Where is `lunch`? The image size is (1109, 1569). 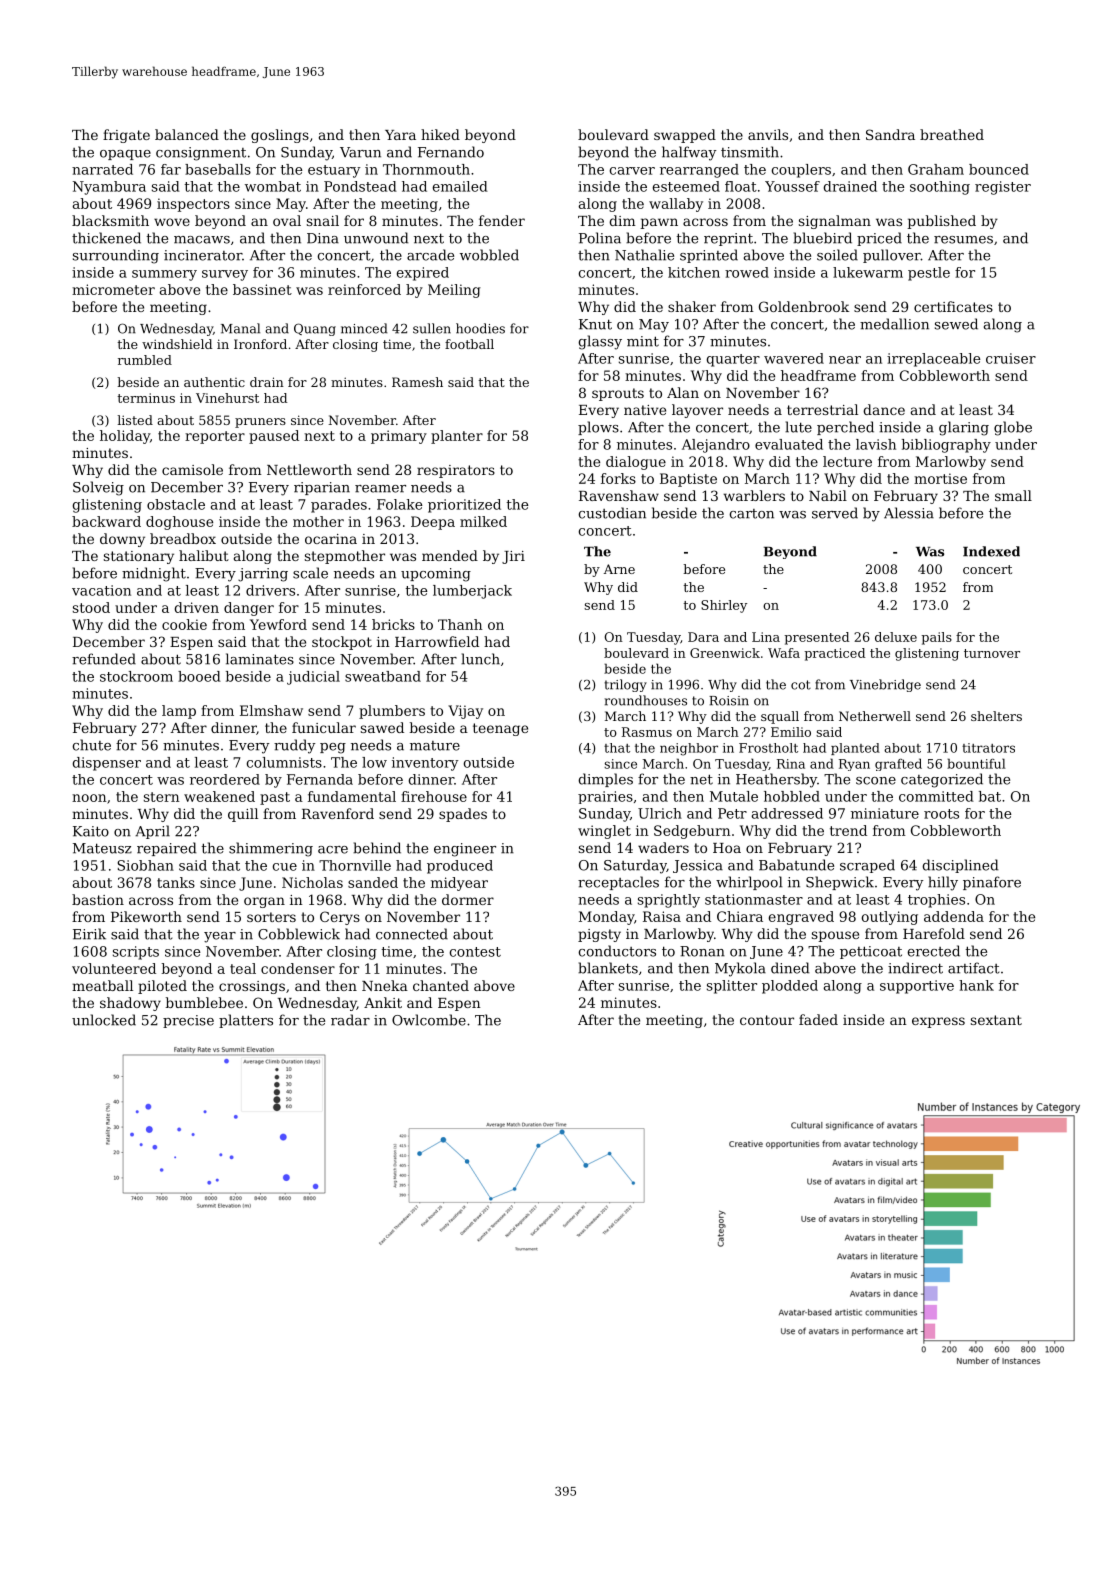
lunch is located at coordinates (480, 659).
